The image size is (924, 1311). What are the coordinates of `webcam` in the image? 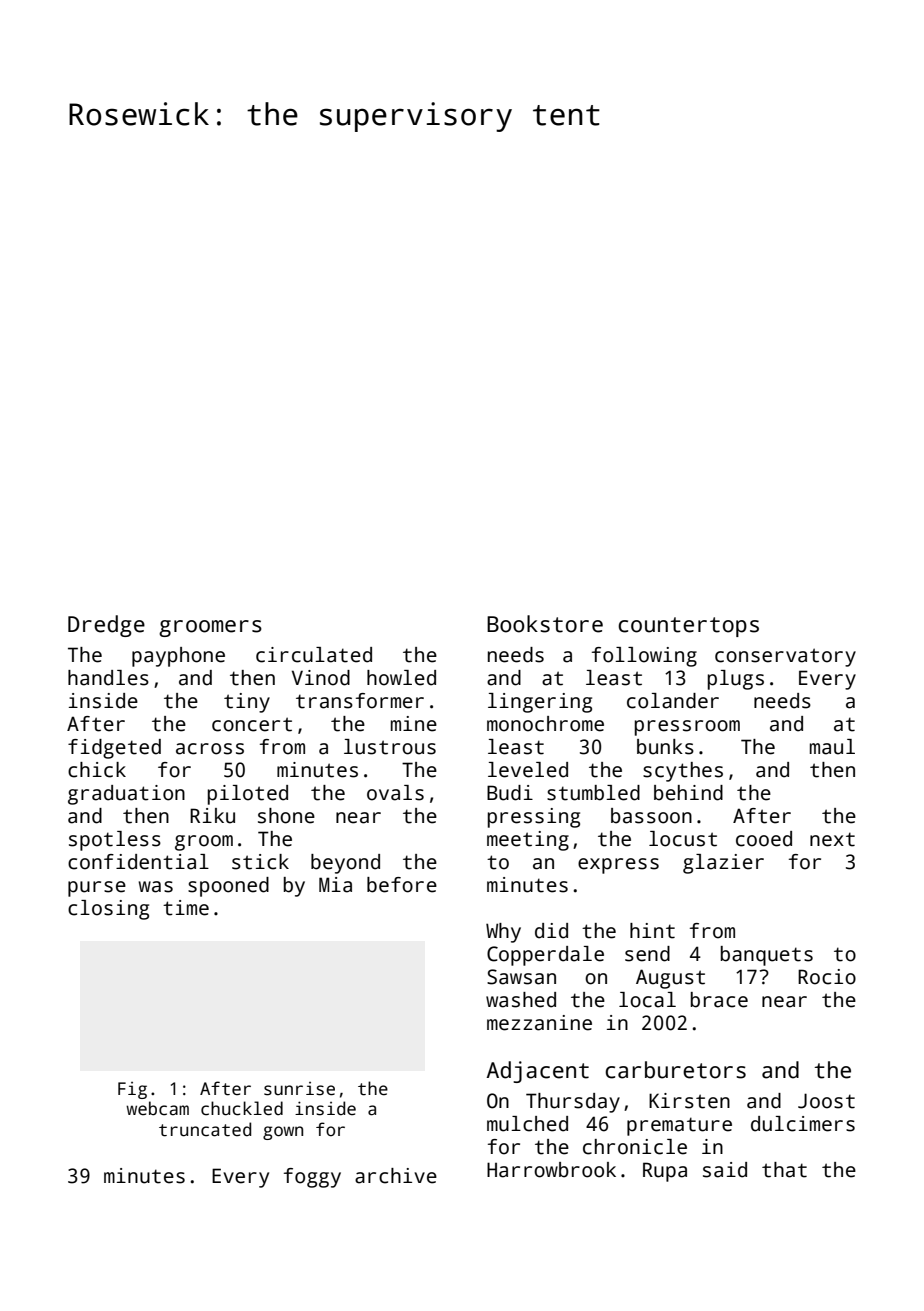 It's located at (157, 1108).
